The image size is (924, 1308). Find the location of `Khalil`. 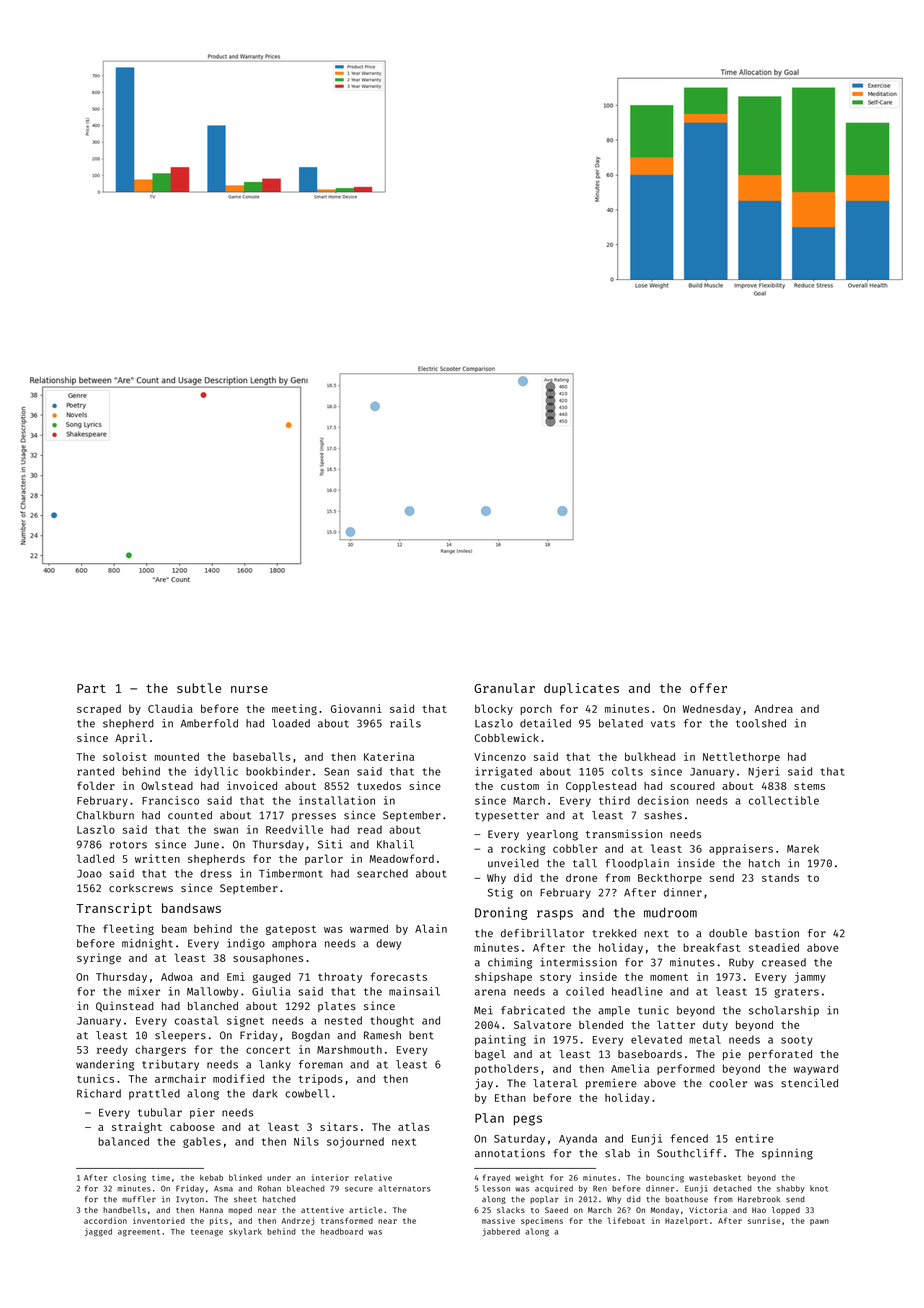

Khalil is located at coordinates (395, 844).
